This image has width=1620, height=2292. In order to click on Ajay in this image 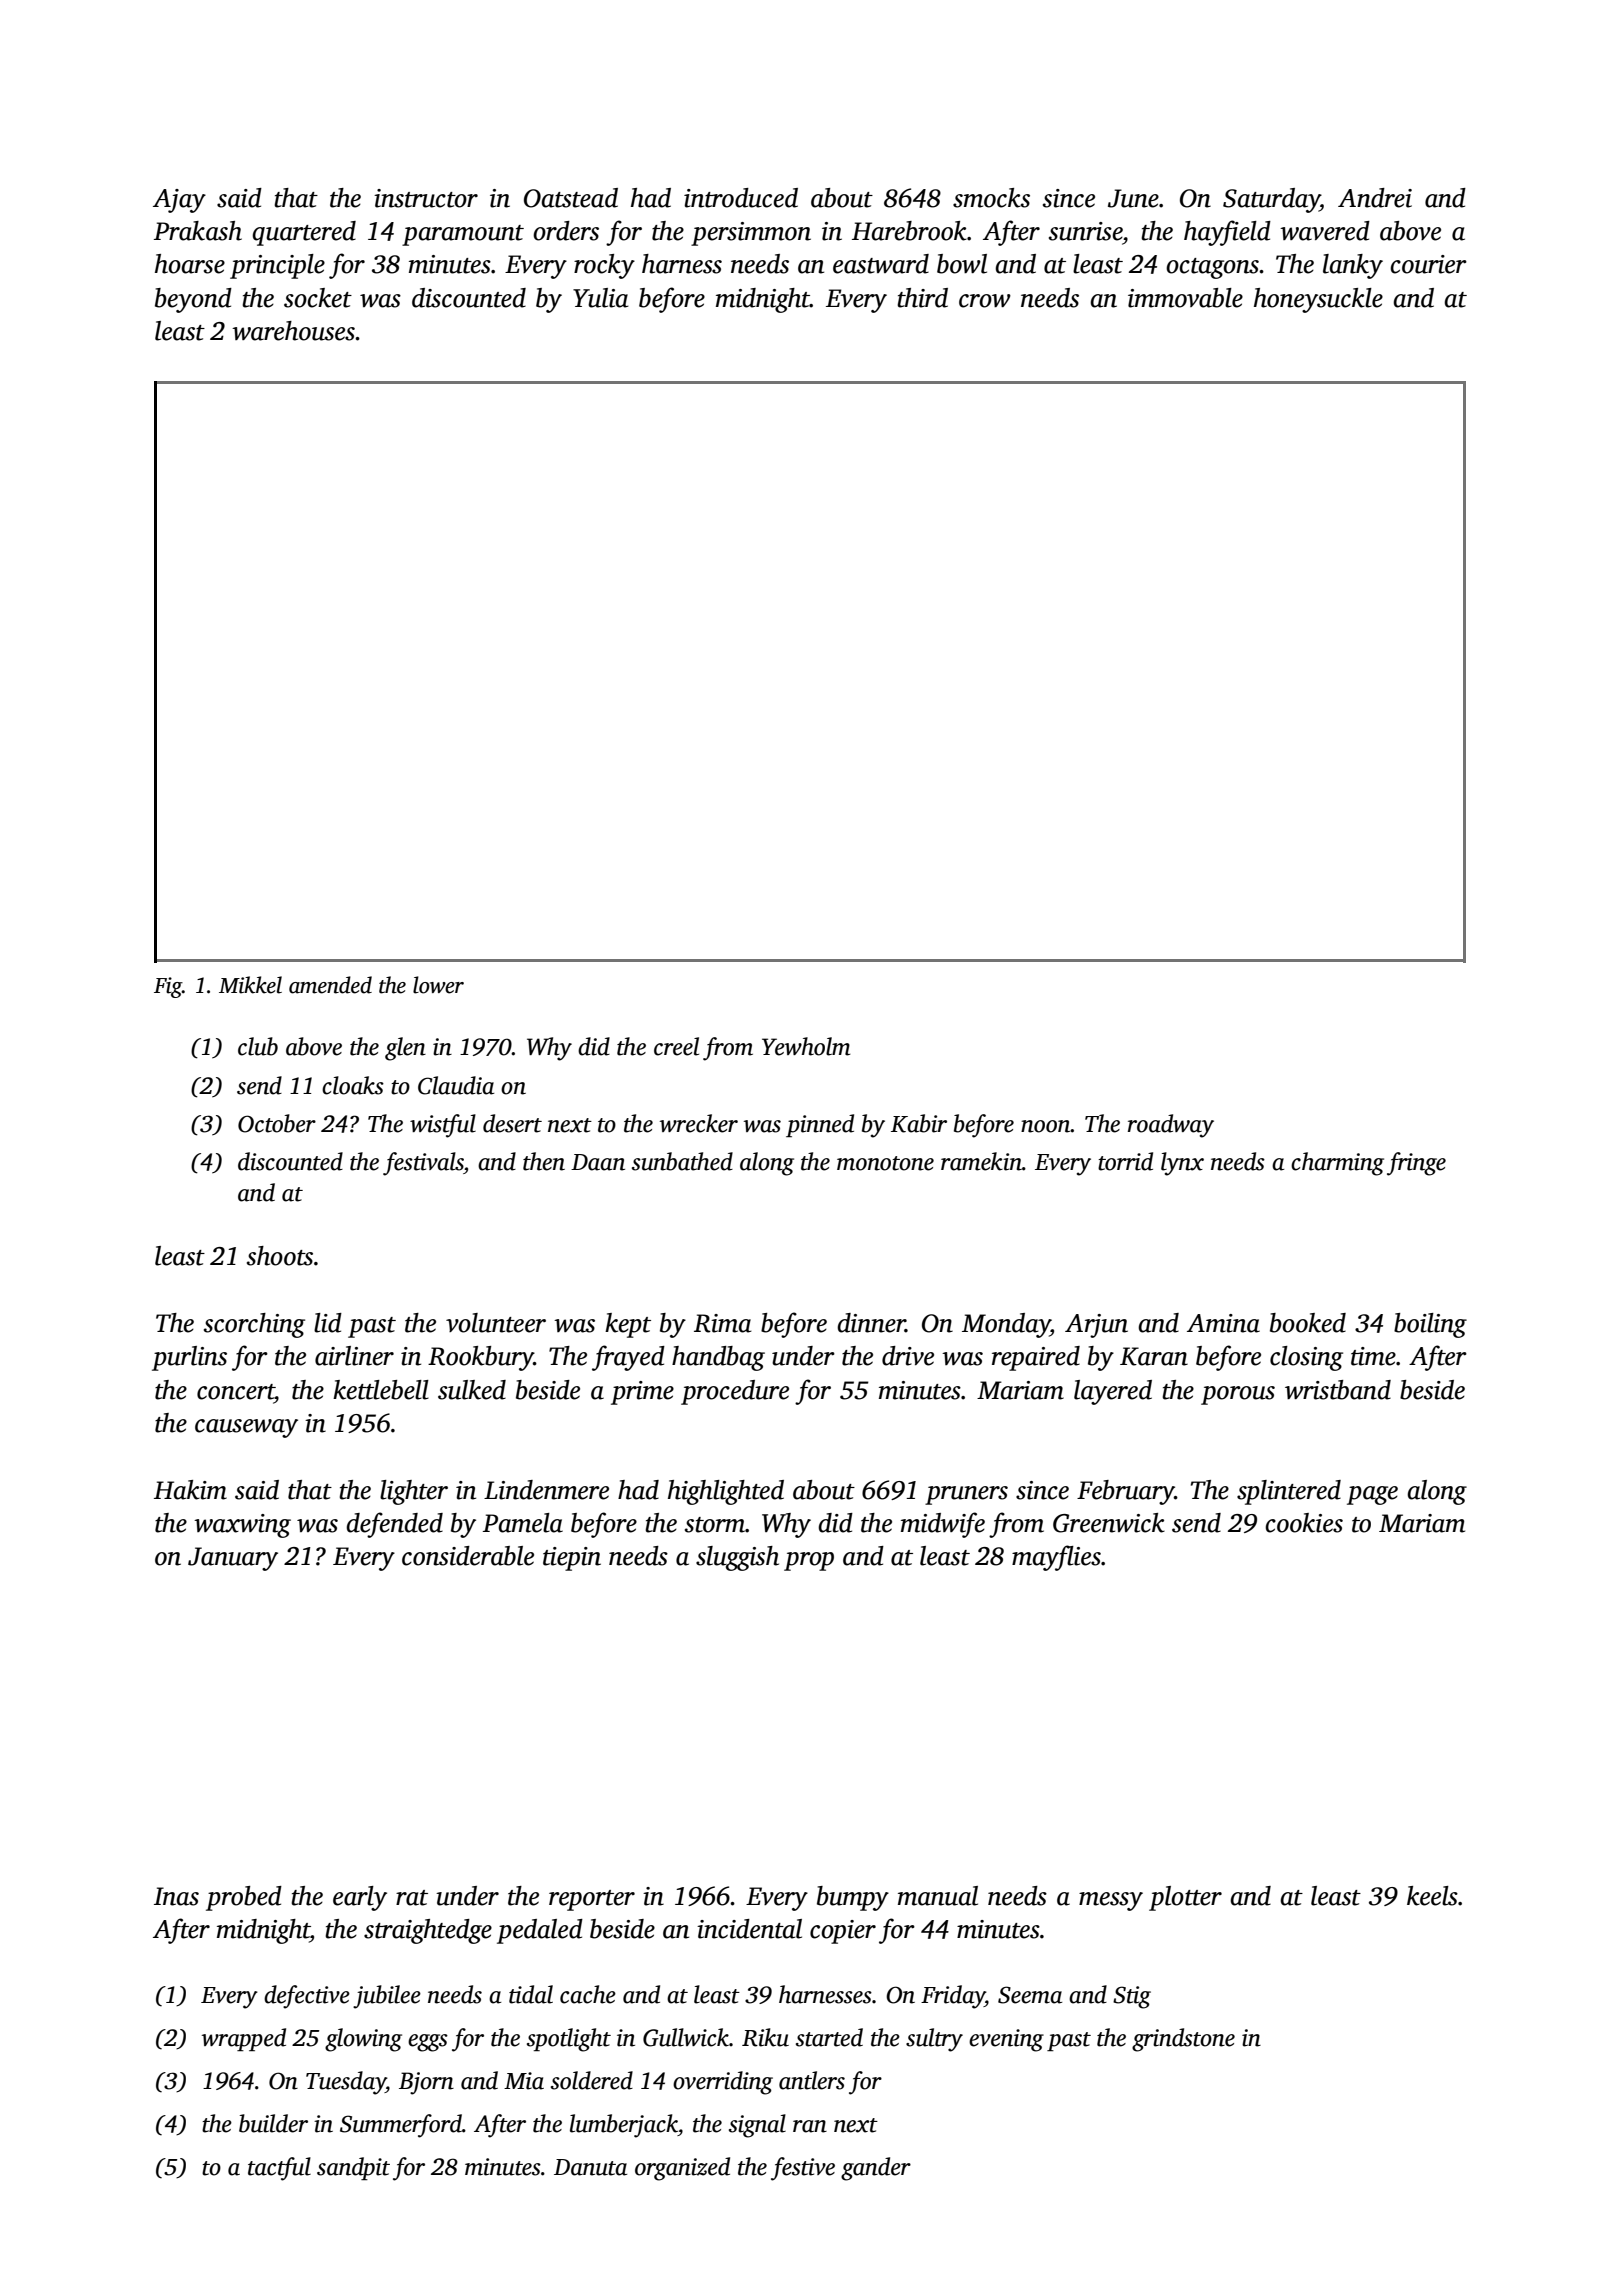, I will do `click(179, 201)`.
